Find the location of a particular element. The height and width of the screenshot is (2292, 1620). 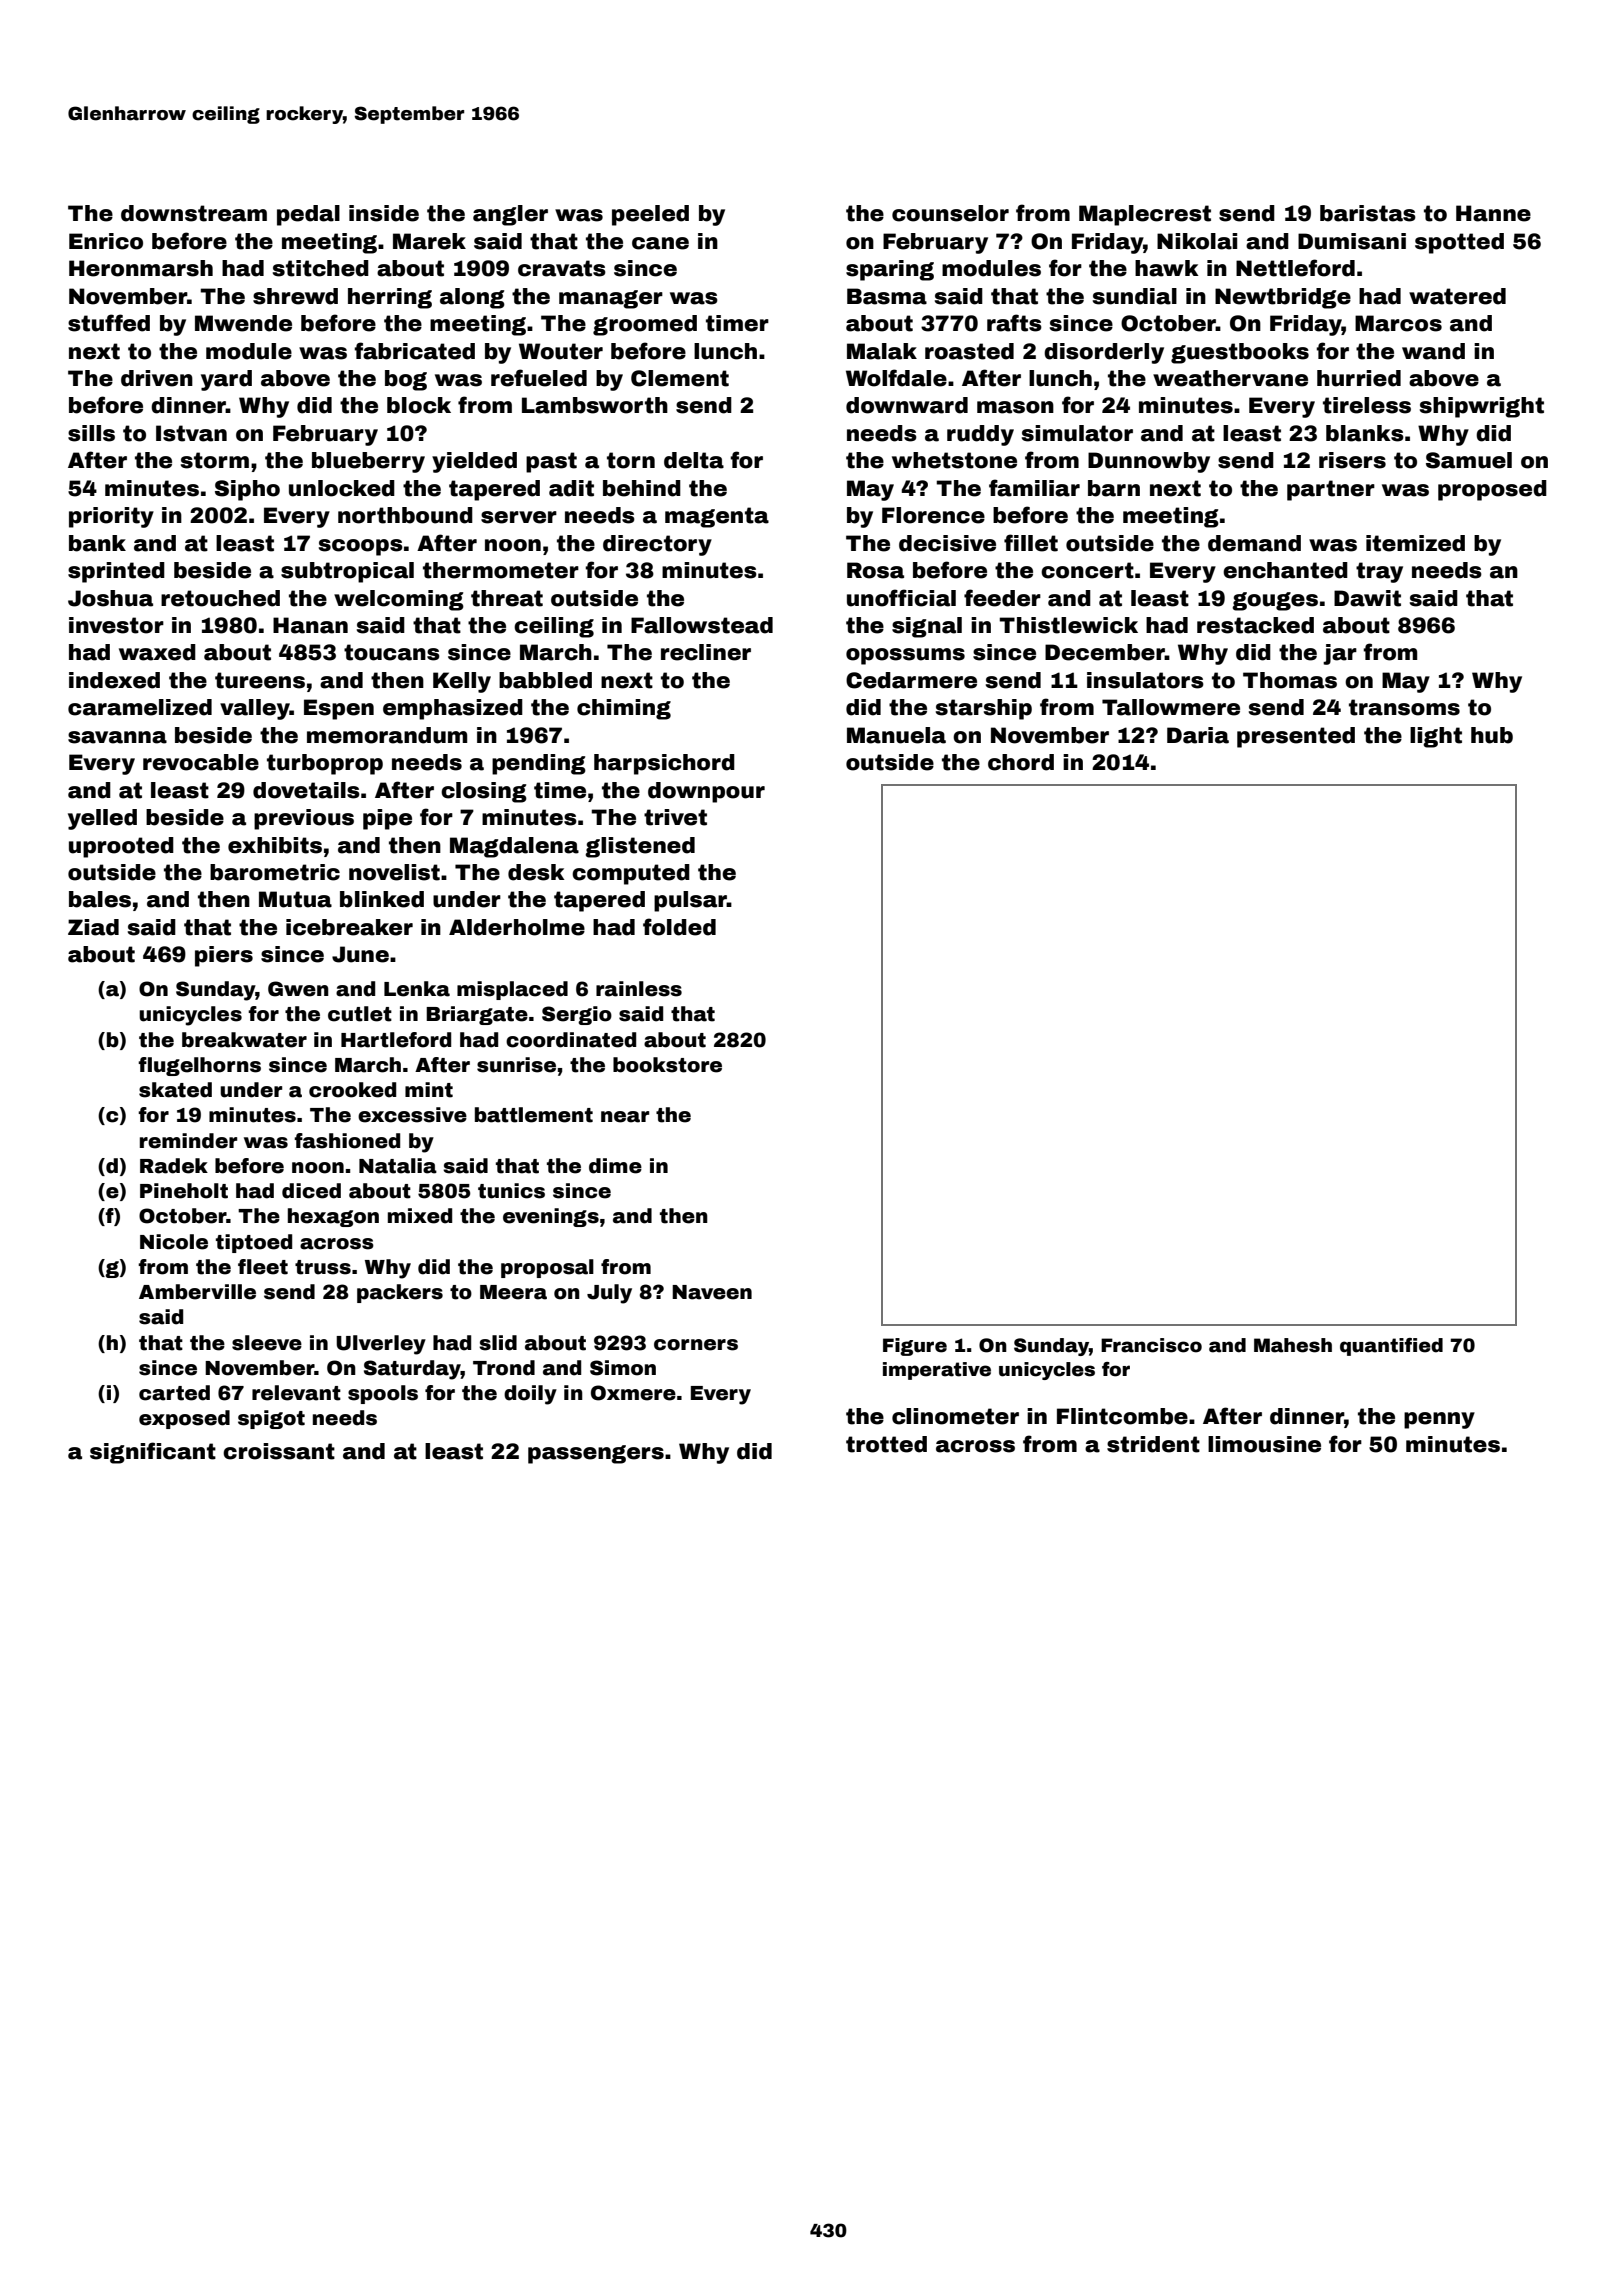

trotted is located at coordinates (886, 1444).
